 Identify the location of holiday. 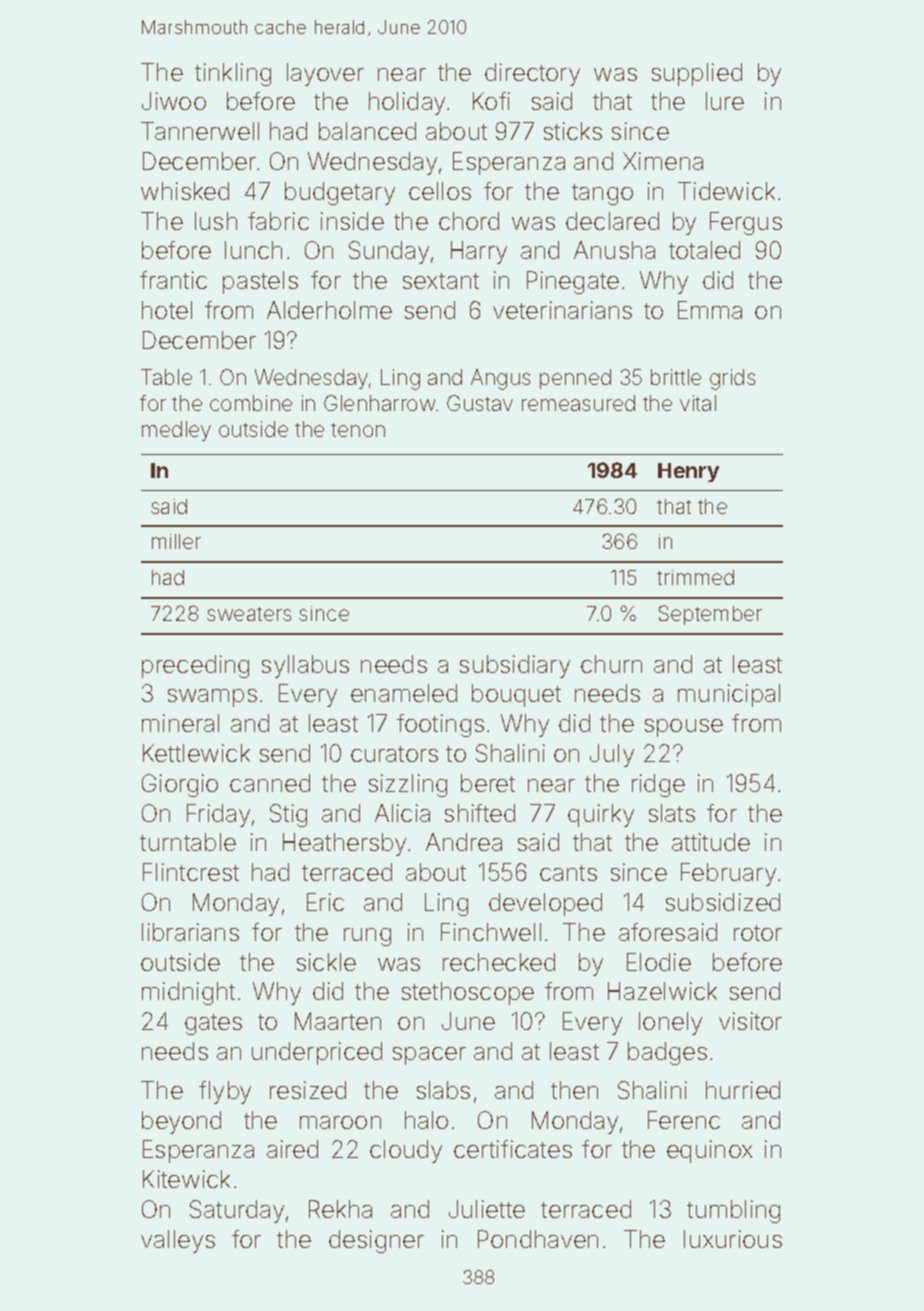
(407, 103).
